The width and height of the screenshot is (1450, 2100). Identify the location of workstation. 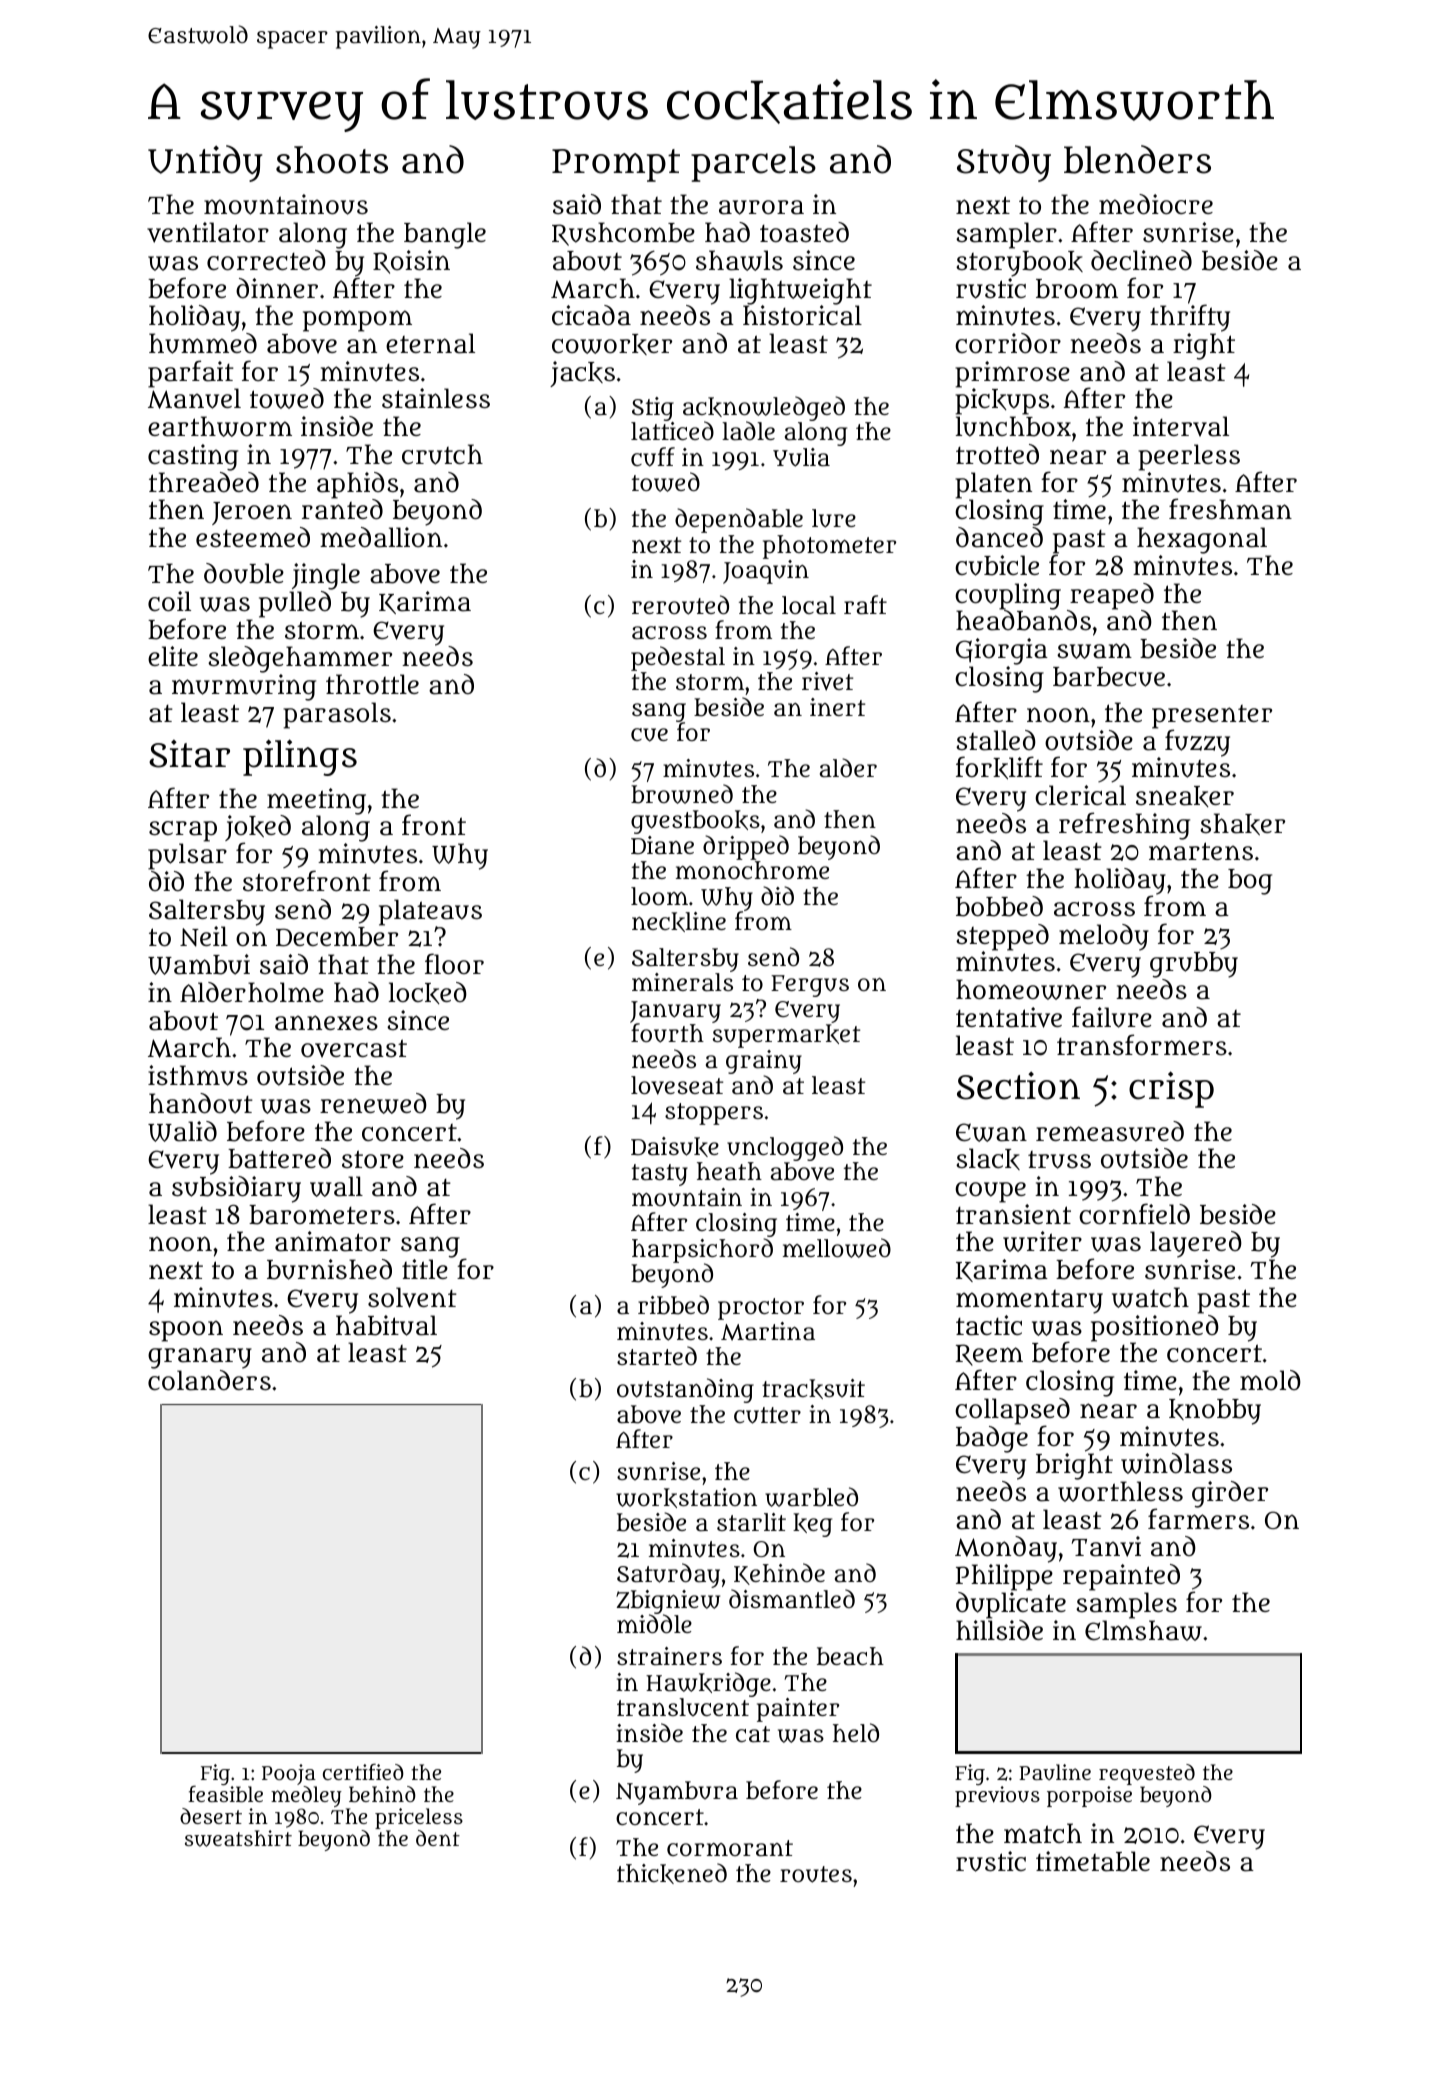
(686, 1498).
